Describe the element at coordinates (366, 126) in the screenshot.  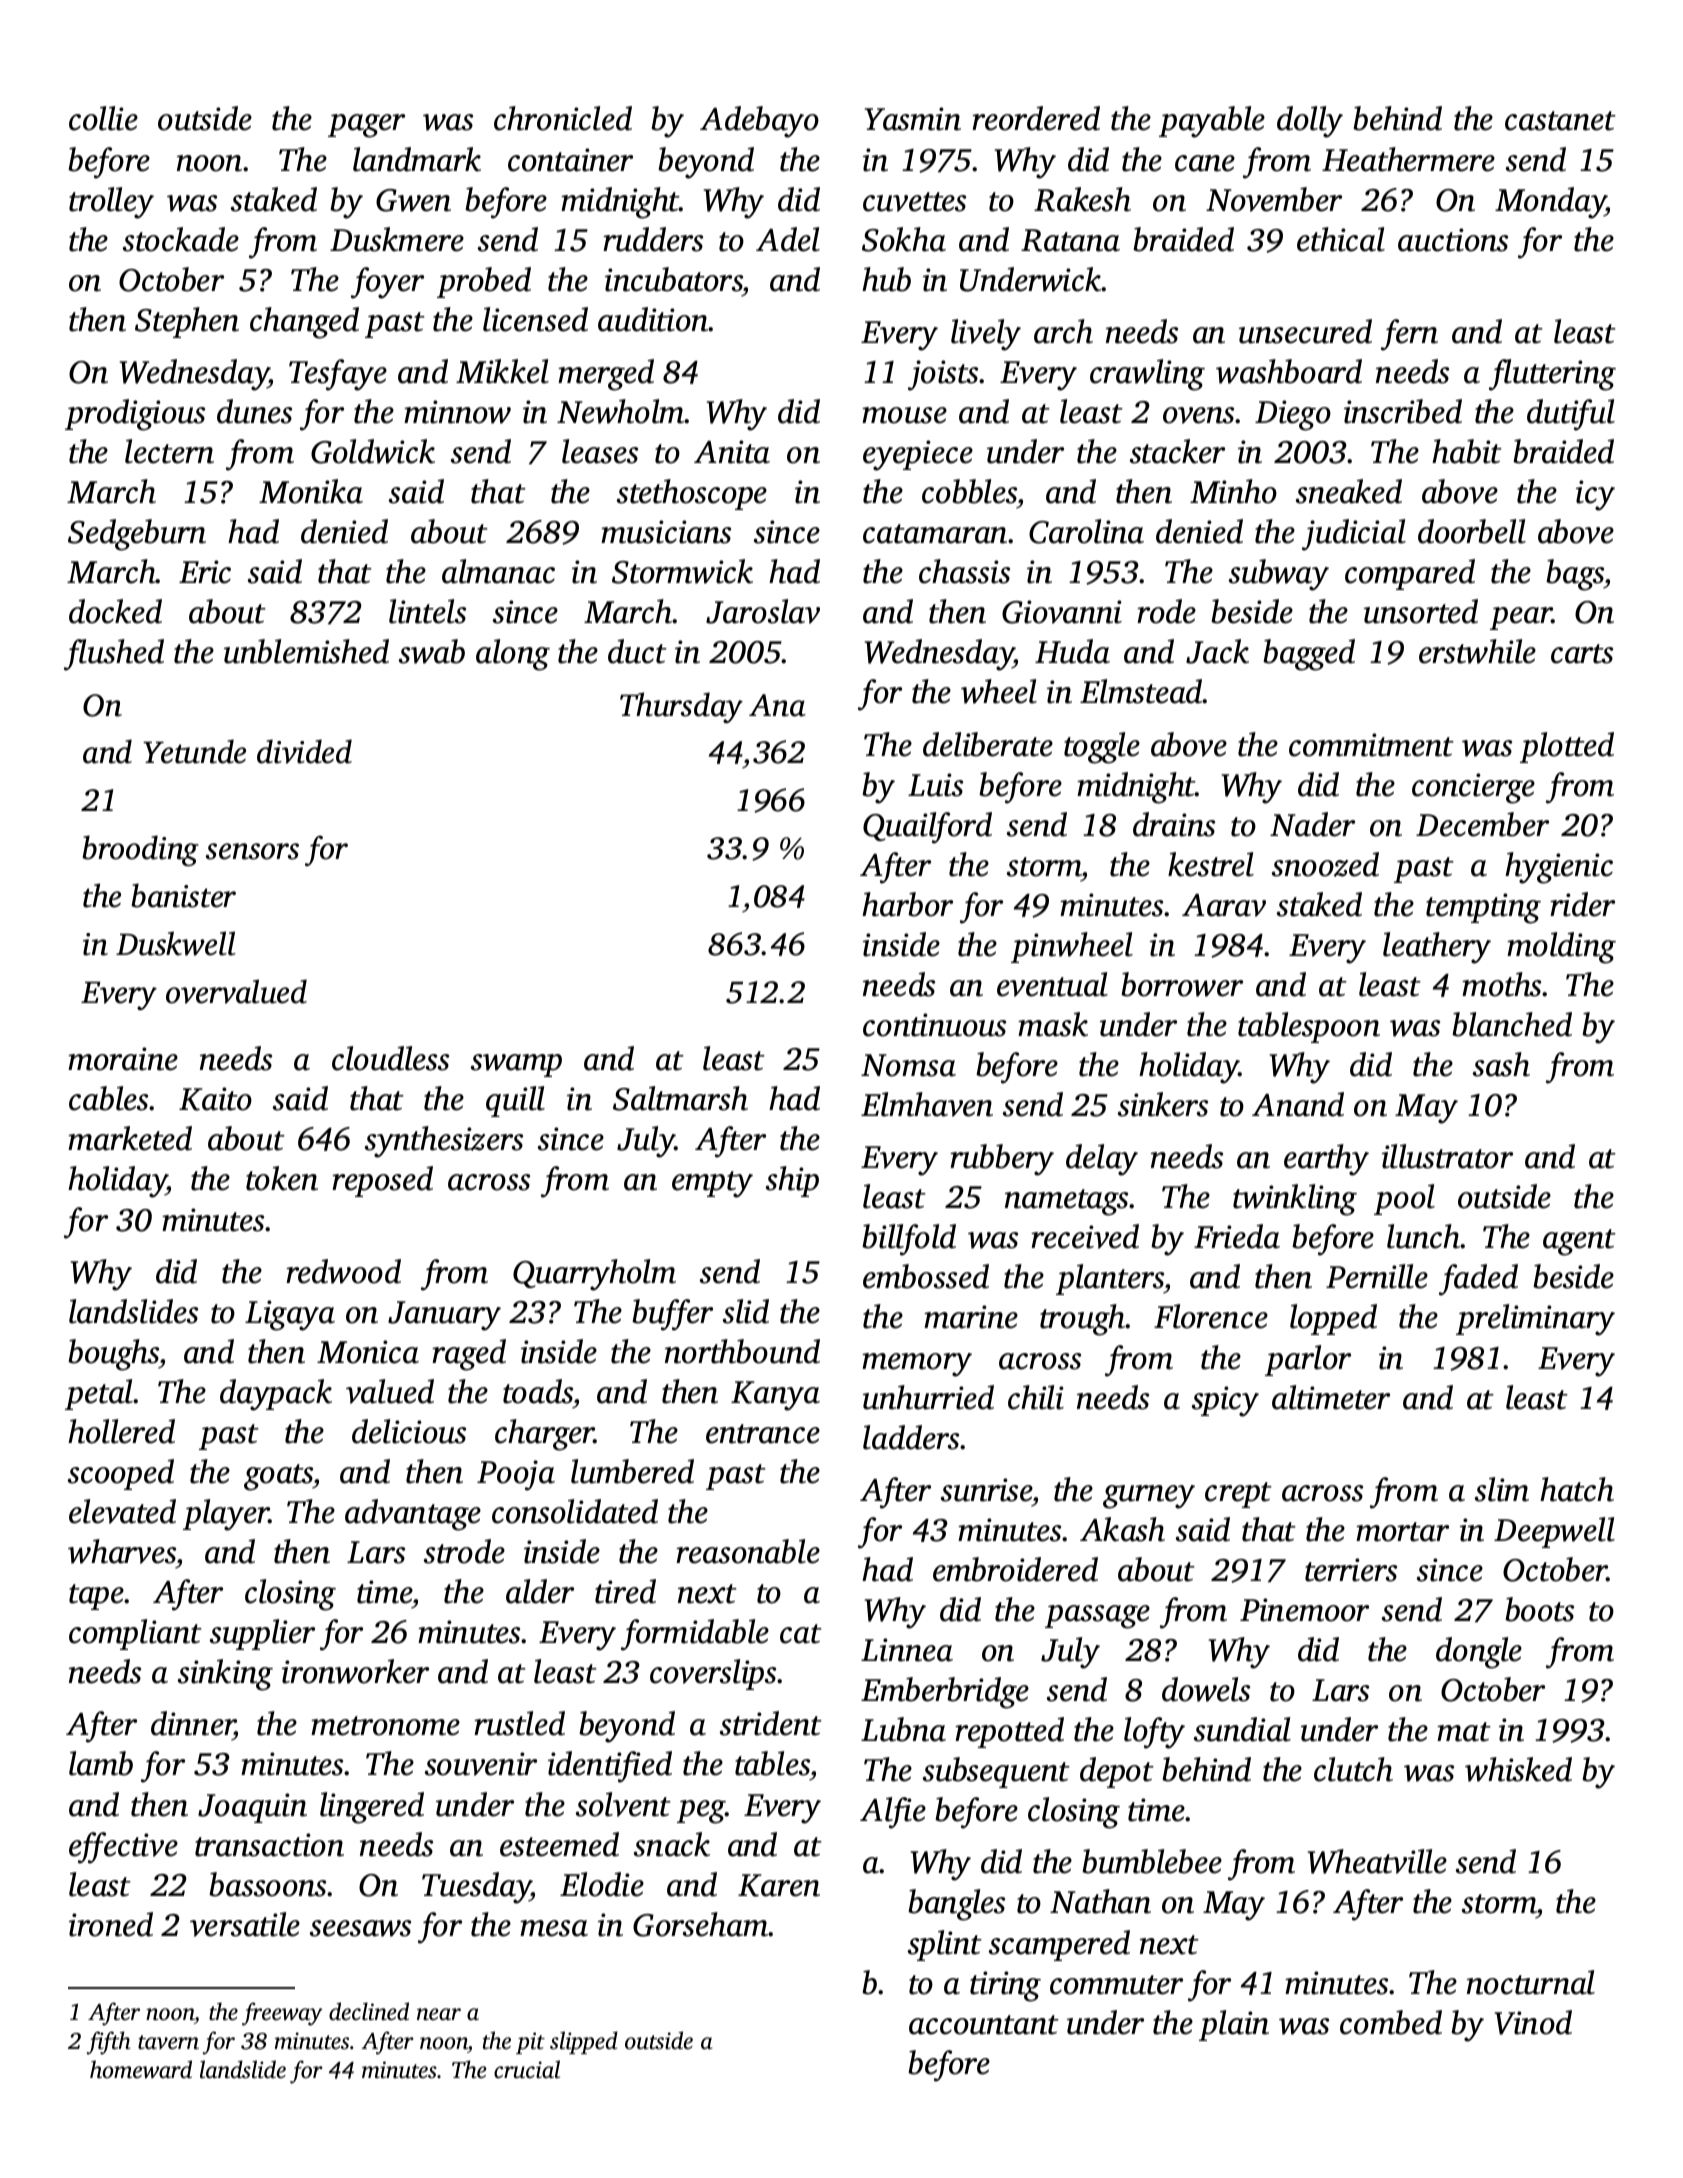
I see `pager` at that location.
